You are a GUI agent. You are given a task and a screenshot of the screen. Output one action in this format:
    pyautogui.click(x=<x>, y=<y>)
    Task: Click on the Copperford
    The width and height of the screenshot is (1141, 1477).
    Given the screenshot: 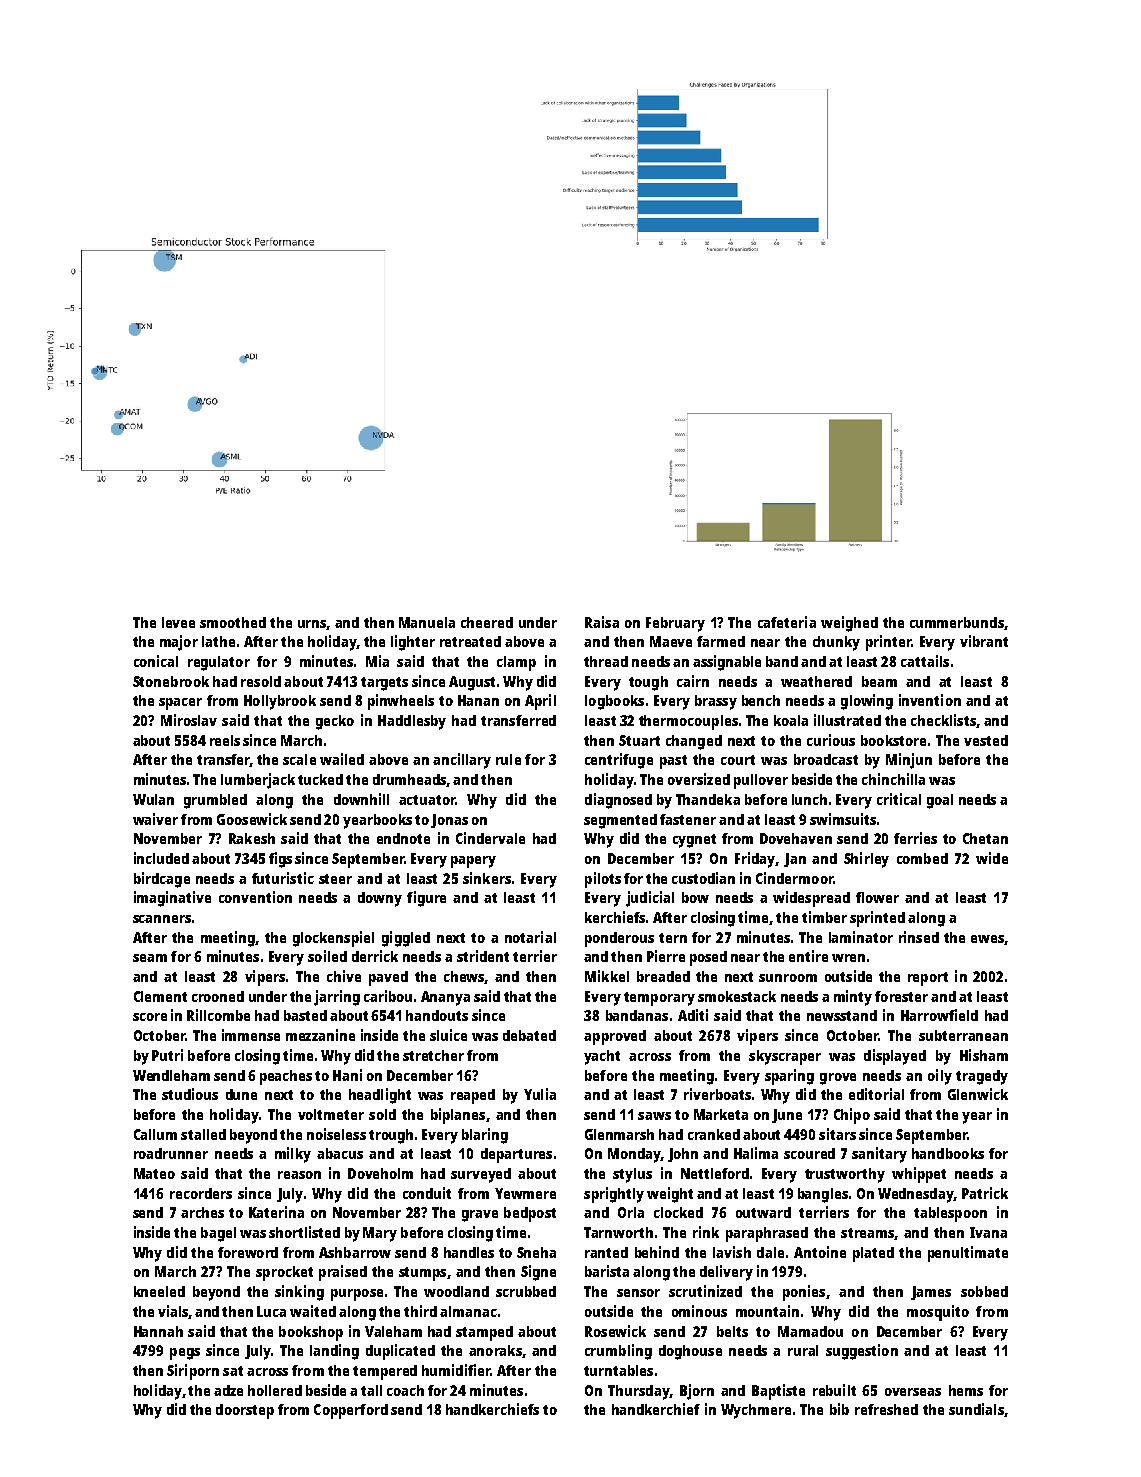 What is the action you would take?
    pyautogui.click(x=351, y=1411)
